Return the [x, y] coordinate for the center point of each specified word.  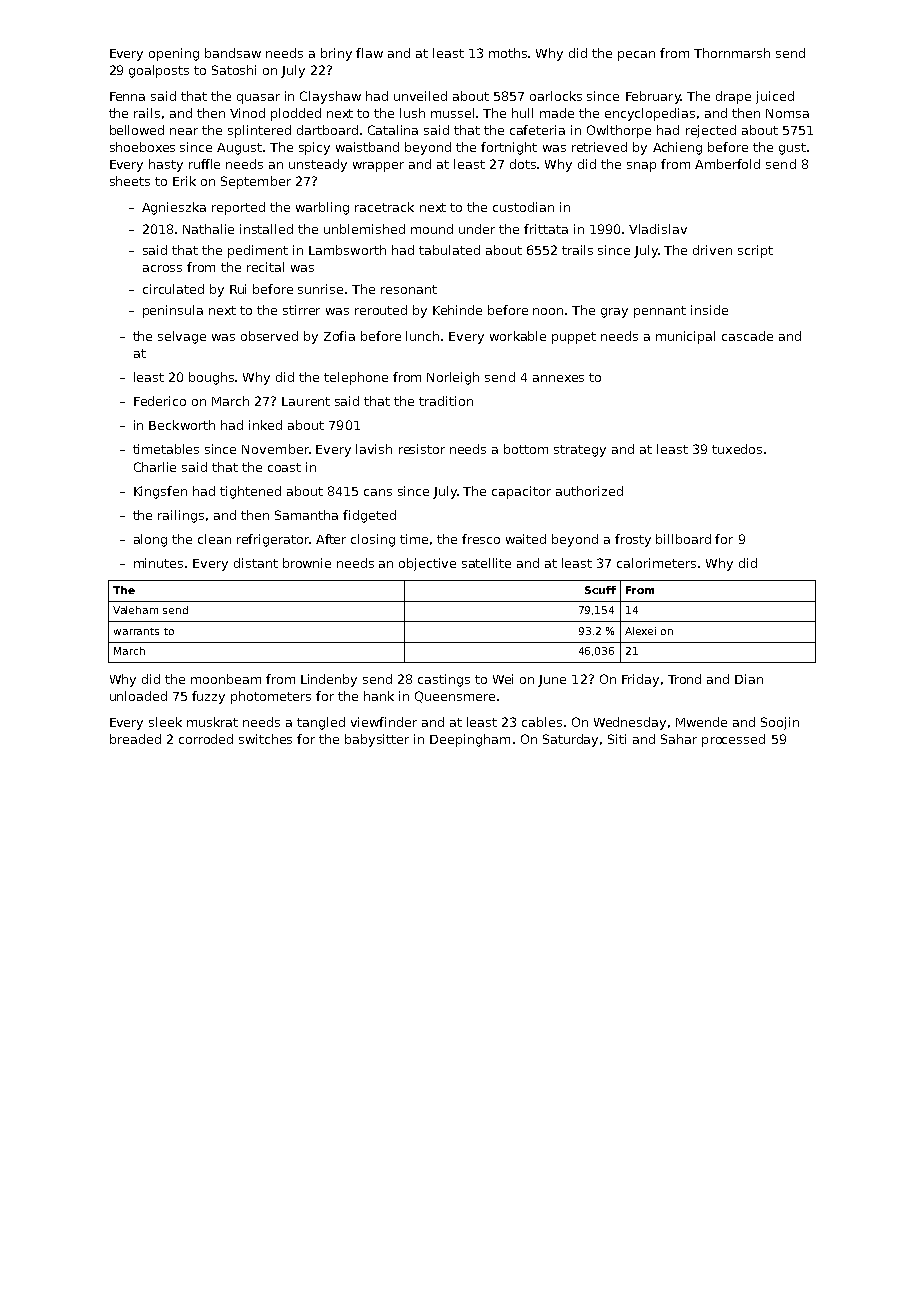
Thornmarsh [732, 53]
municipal [685, 337]
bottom [526, 449]
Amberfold [727, 164]
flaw [369, 53]
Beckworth [182, 425]
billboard [683, 539]
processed [733, 740]
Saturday [570, 740]
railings [181, 516]
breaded [135, 739]
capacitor [521, 492]
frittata [546, 229]
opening [174, 54]
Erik [184, 181]
